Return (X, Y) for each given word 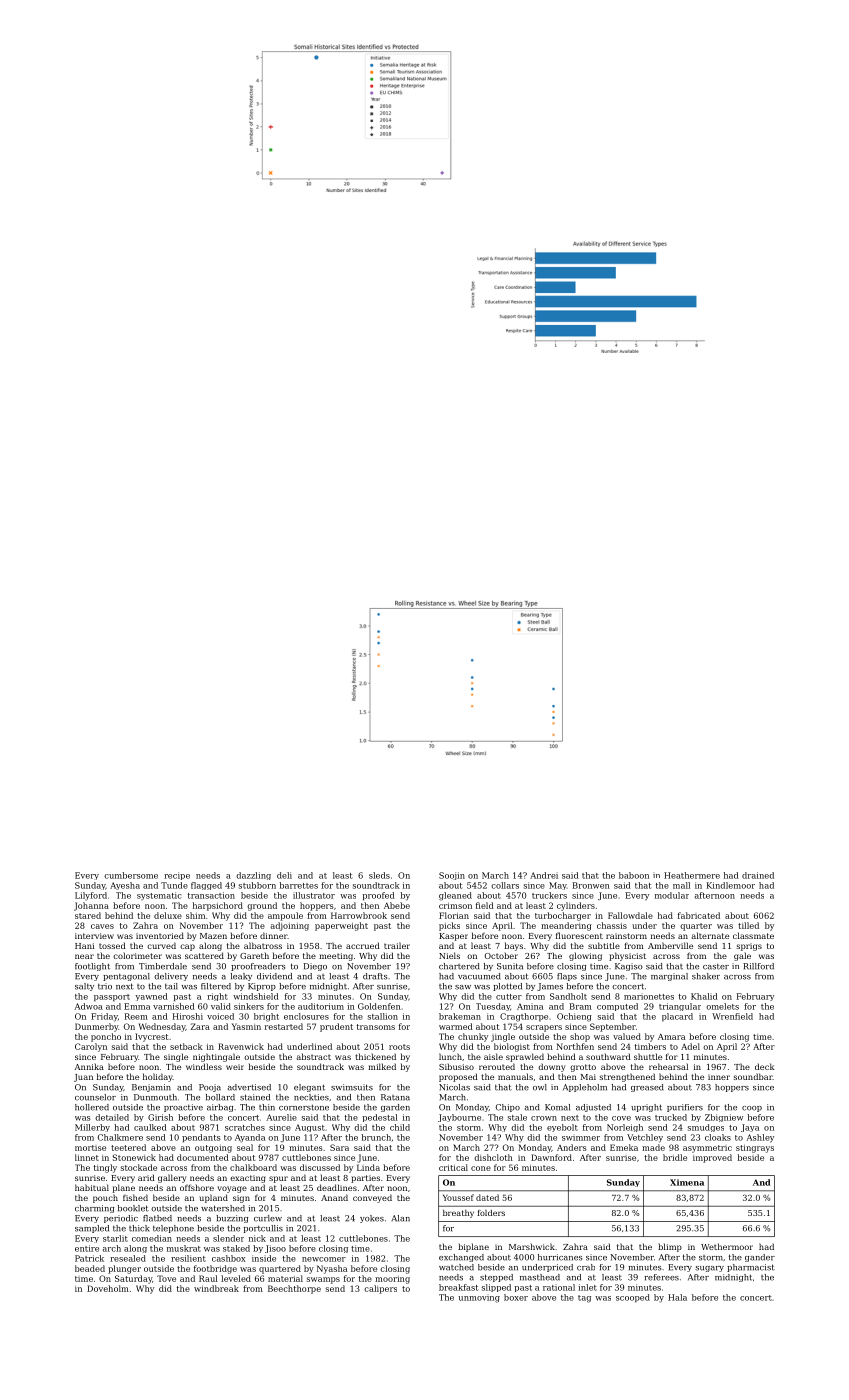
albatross (263, 945)
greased (647, 1088)
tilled (748, 925)
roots (399, 1047)
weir (235, 1067)
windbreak (216, 1288)
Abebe (397, 905)
